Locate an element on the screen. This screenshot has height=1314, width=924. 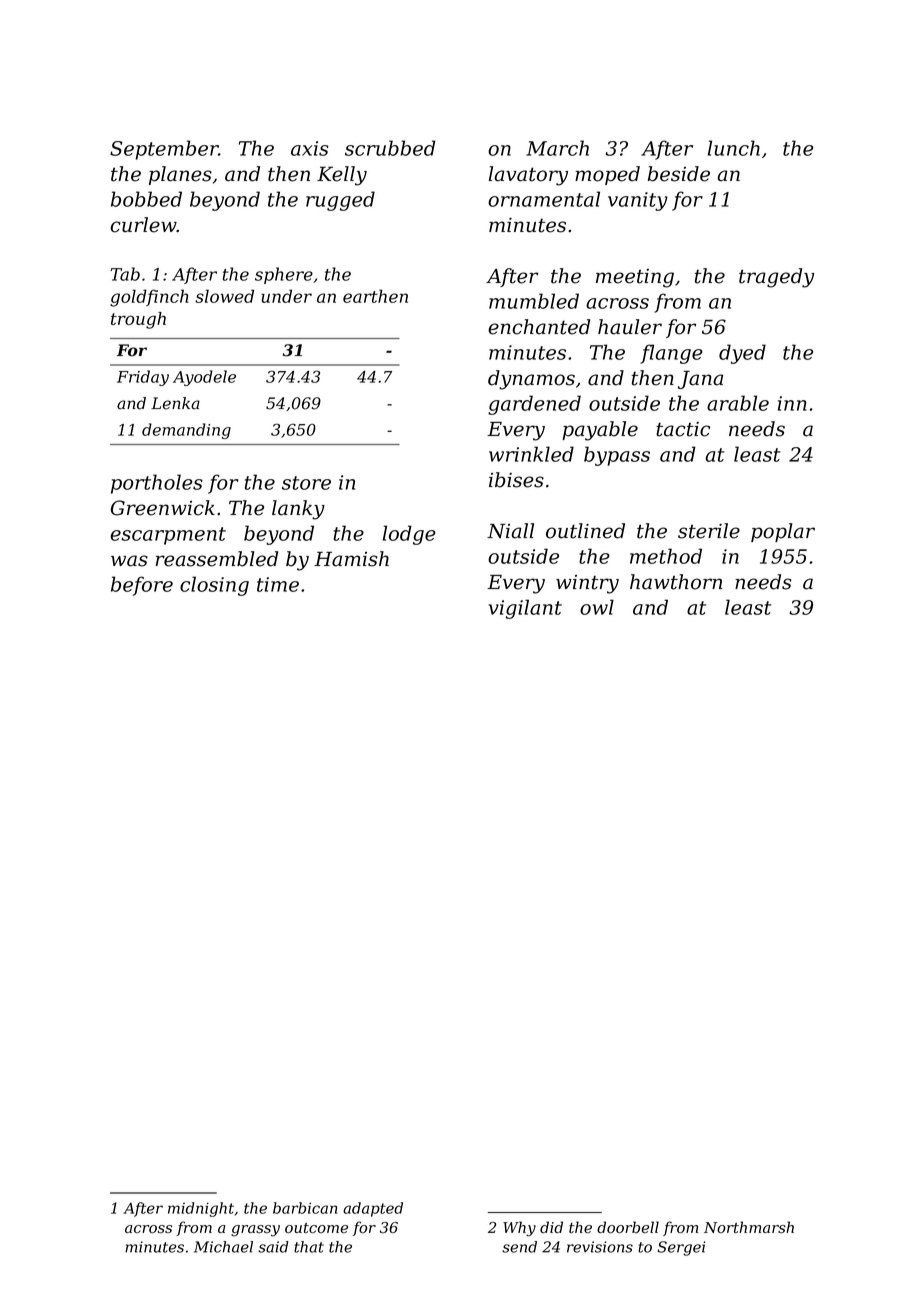
vigilant is located at coordinates (525, 609).
